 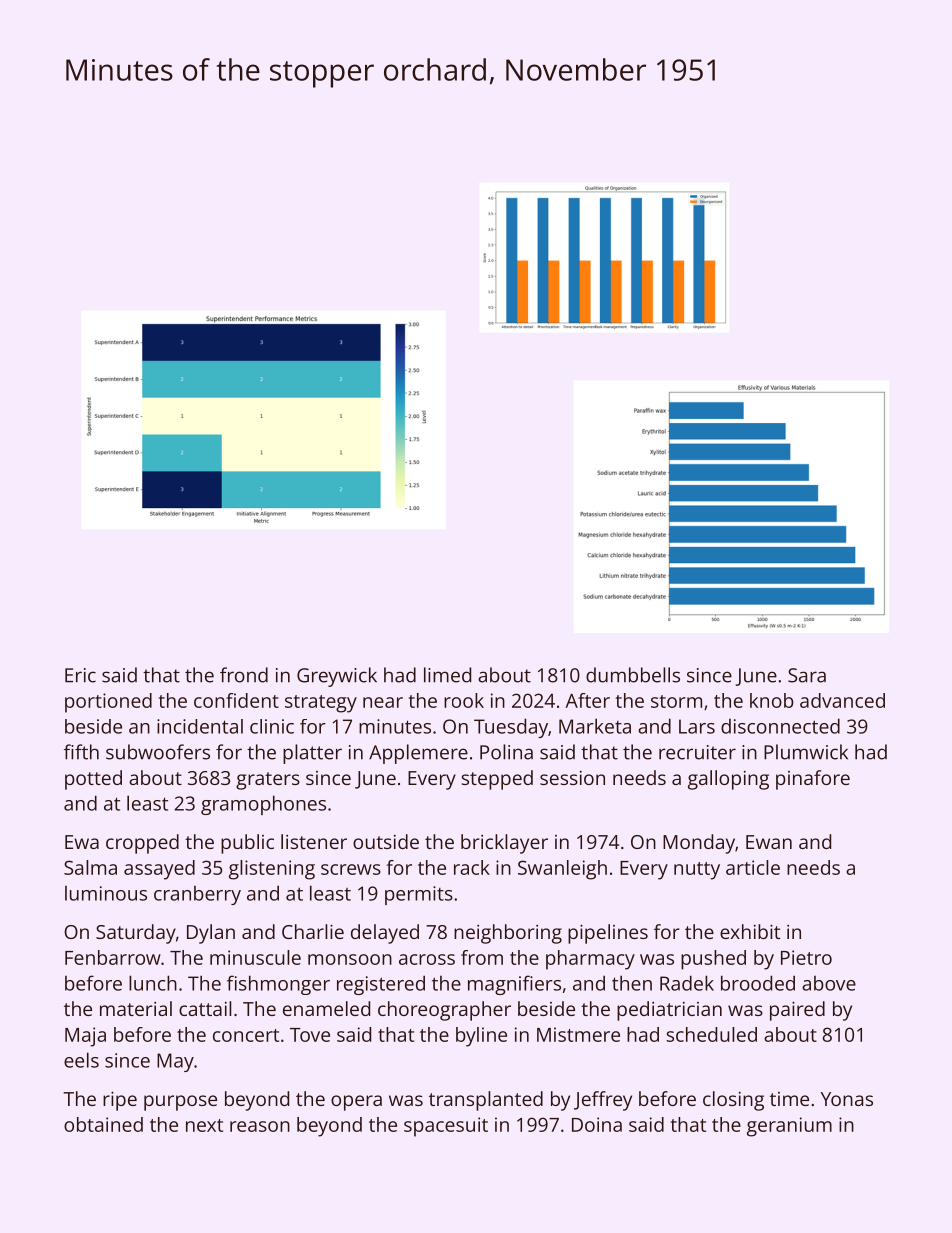 I want to click on outside, so click(x=386, y=841).
